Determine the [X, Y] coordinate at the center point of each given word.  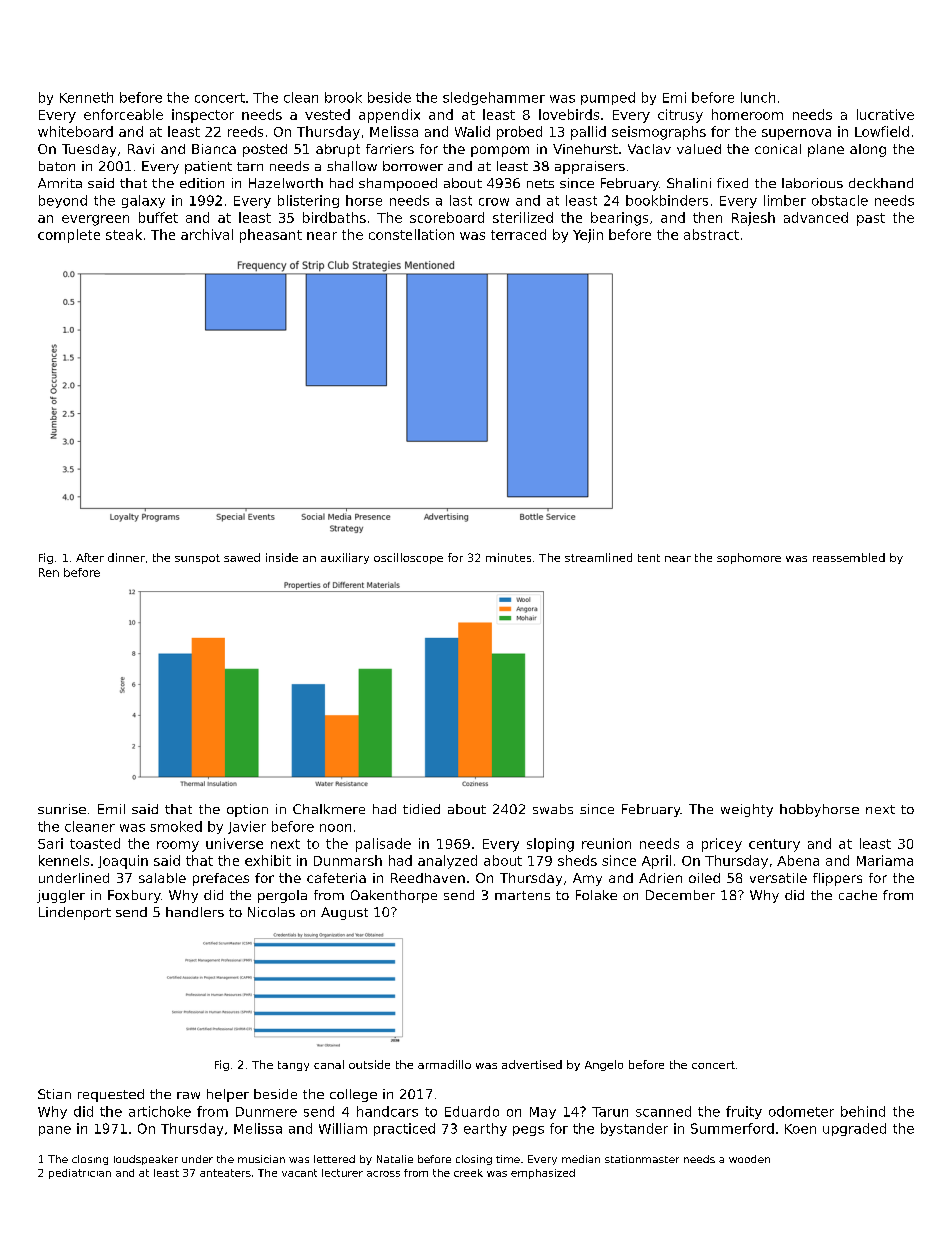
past [871, 219]
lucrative [885, 114]
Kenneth [86, 97]
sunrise [62, 809]
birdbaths [334, 217]
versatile [778, 878]
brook [343, 97]
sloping [550, 845]
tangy [293, 1066]
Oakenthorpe [394, 896]
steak [124, 234]
